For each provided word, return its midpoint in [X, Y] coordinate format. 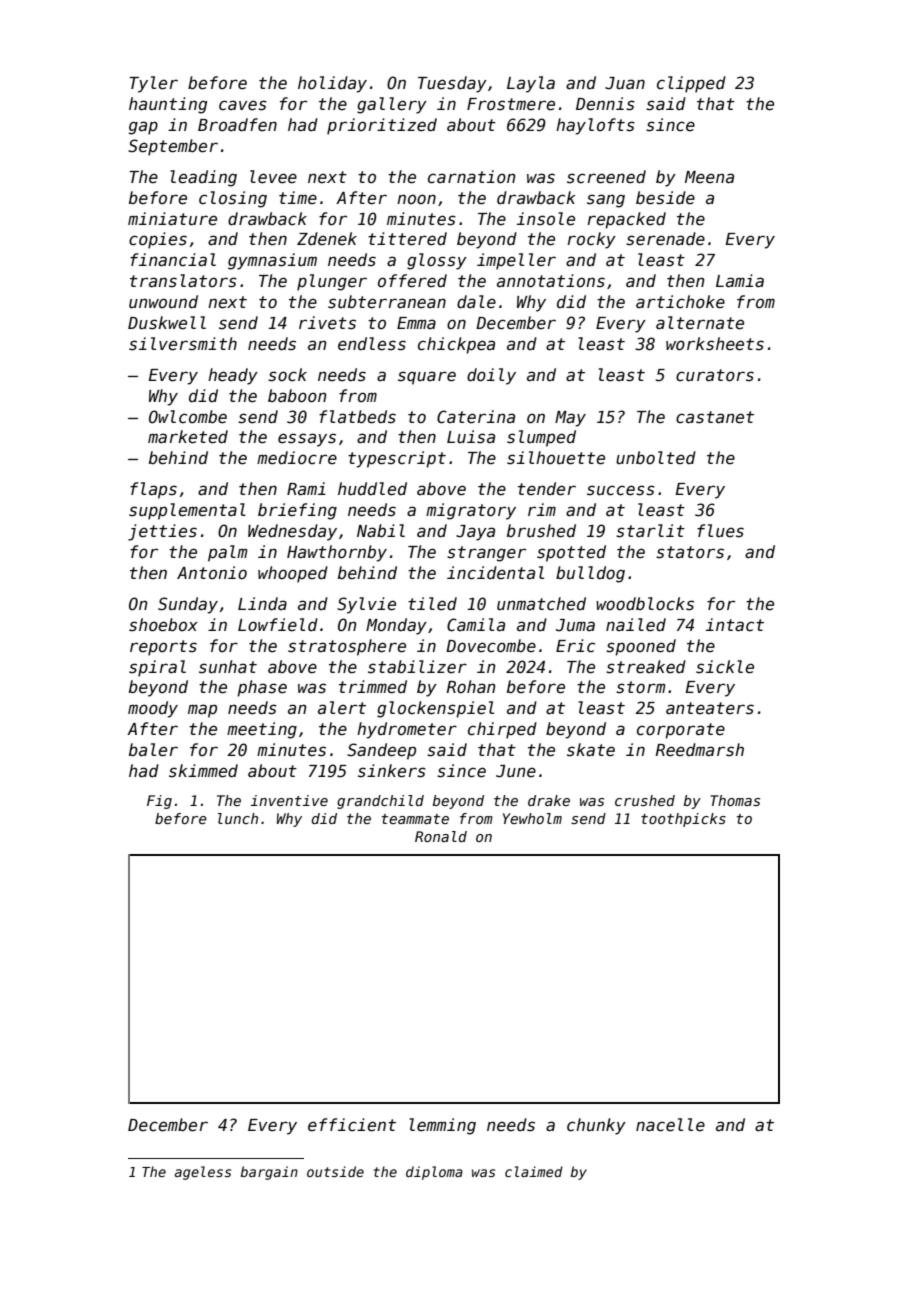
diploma [434, 1173]
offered [412, 281]
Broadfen [237, 125]
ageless [203, 1173]
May [570, 419]
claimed [534, 1171]
